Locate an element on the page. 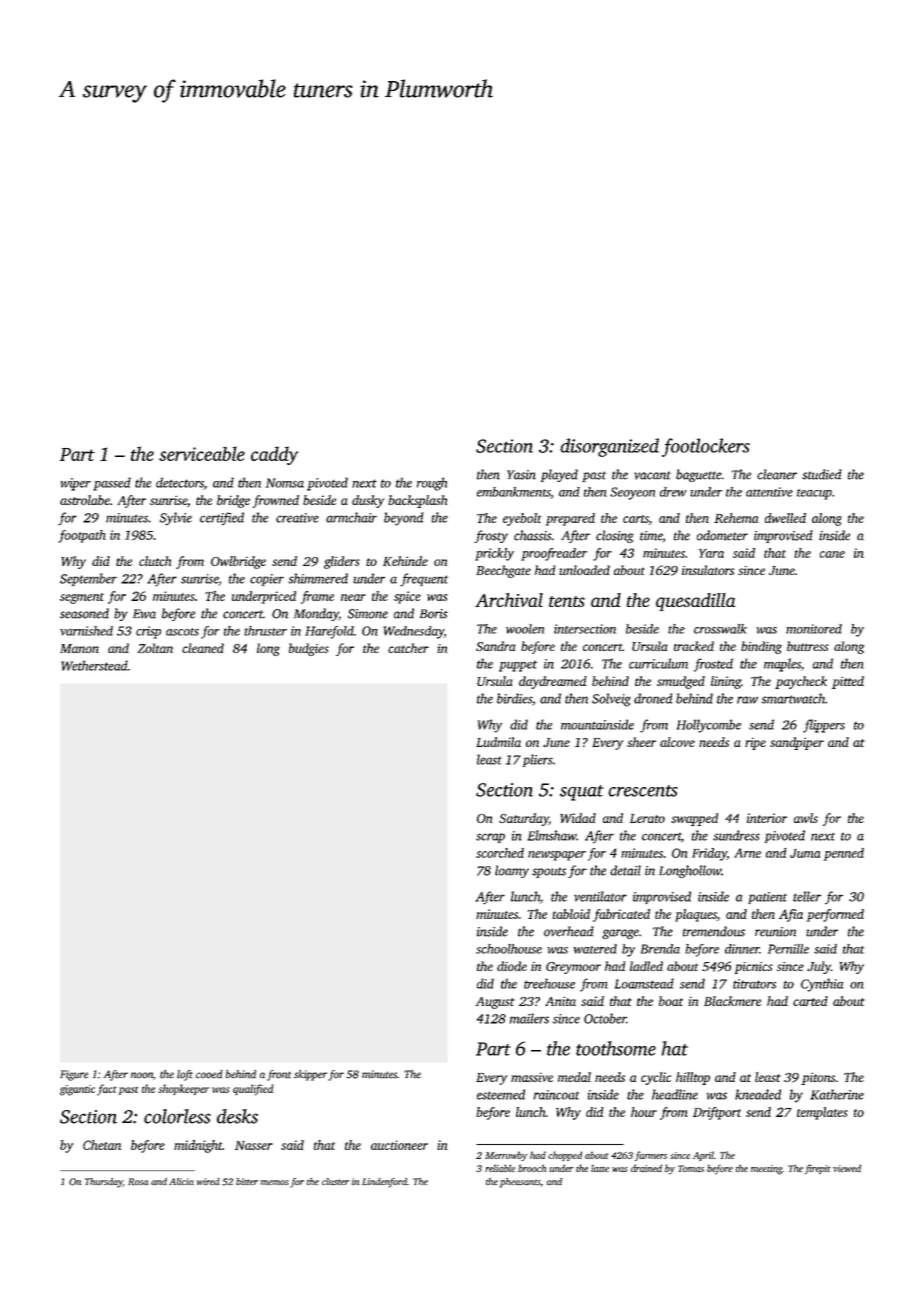  plaques is located at coordinates (696, 915).
